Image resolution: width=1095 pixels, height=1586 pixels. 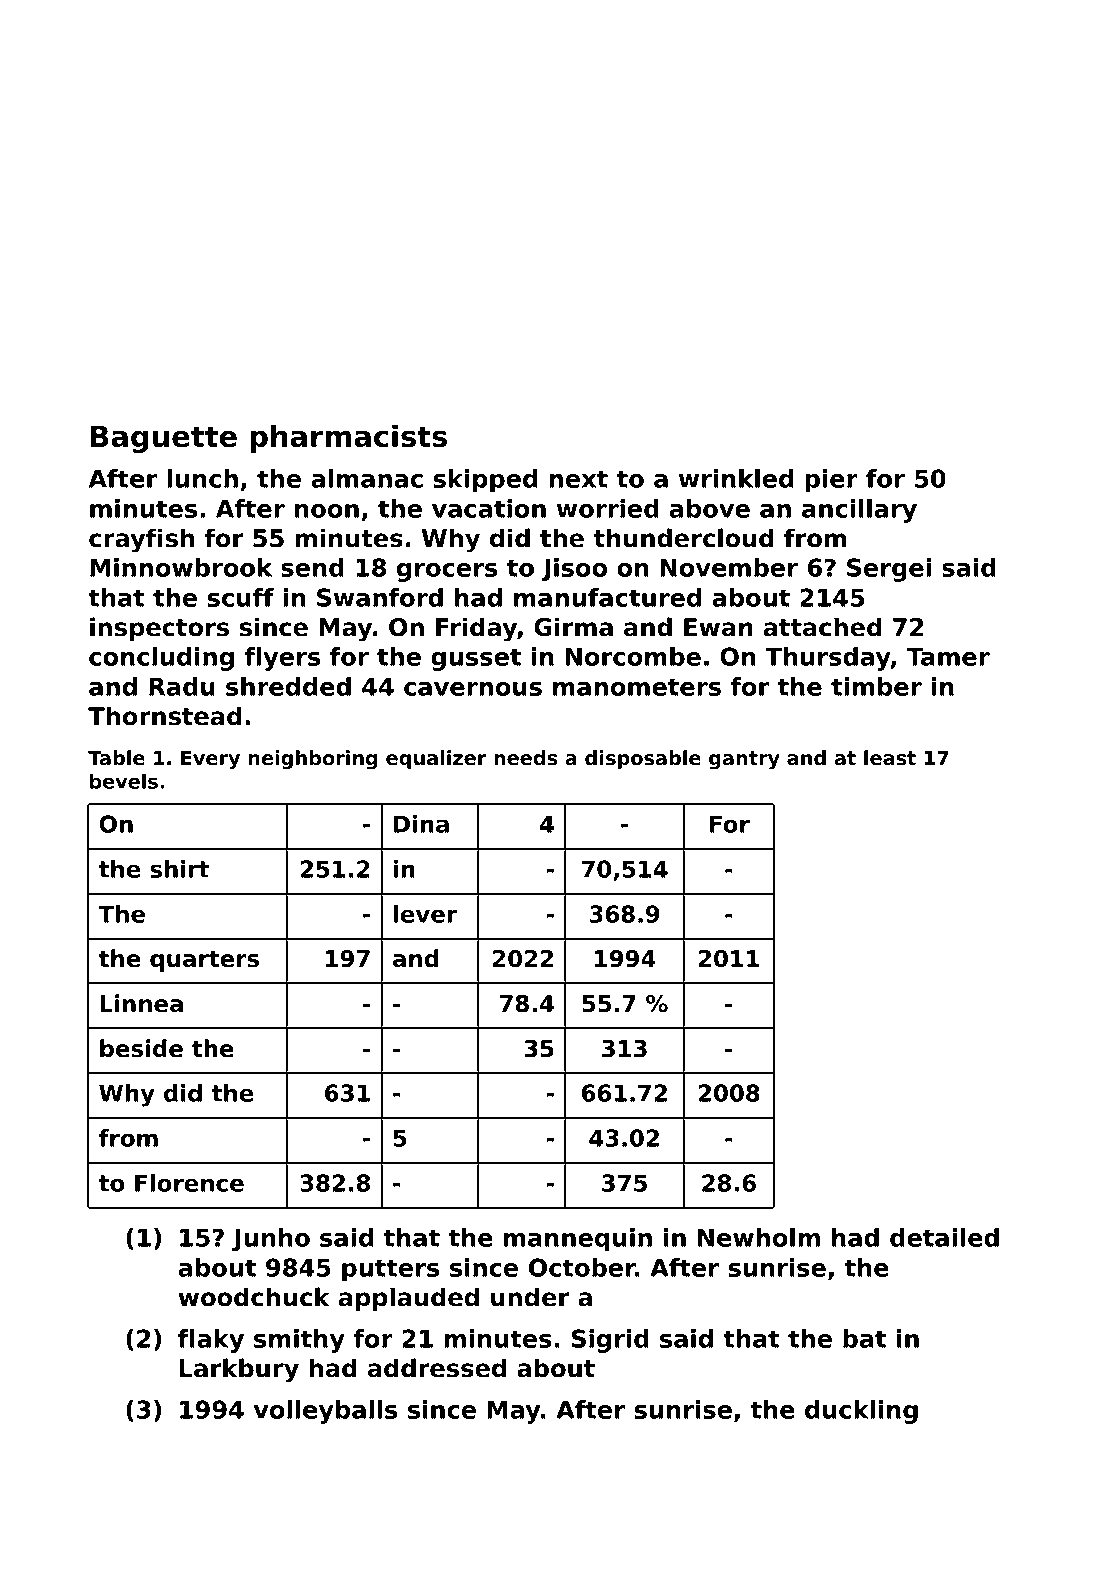 I want to click on Larkbury, so click(x=239, y=1370).
